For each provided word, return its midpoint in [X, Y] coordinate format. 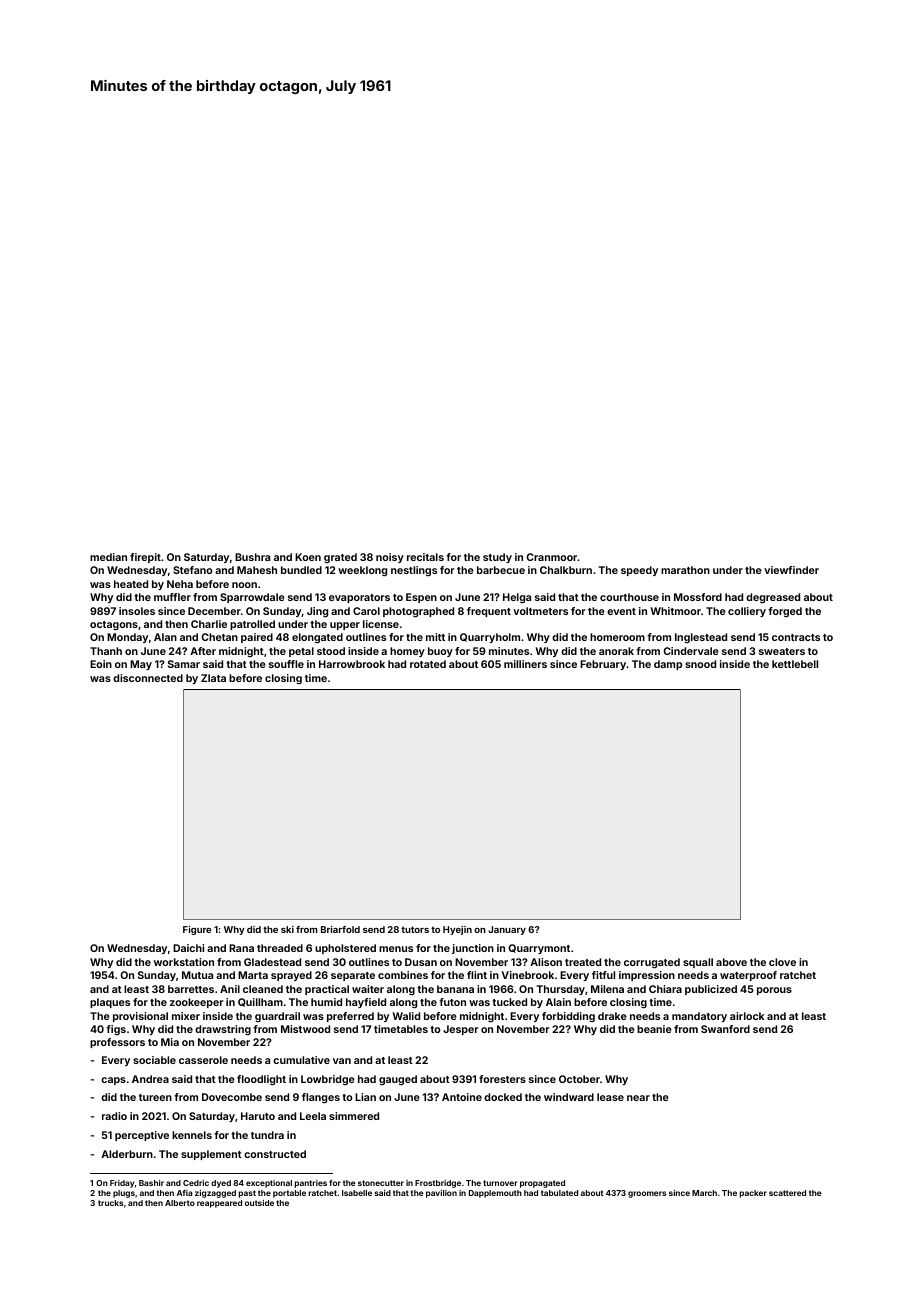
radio [114, 1116]
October [579, 1079]
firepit [145, 558]
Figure [197, 930]
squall [698, 963]
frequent [489, 612]
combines [403, 975]
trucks [110, 1203]
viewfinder [791, 570]
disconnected [148, 678]
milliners [525, 664]
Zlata [213, 678]
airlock [747, 1016]
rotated [428, 664]
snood [700, 664]
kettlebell [795, 664]
